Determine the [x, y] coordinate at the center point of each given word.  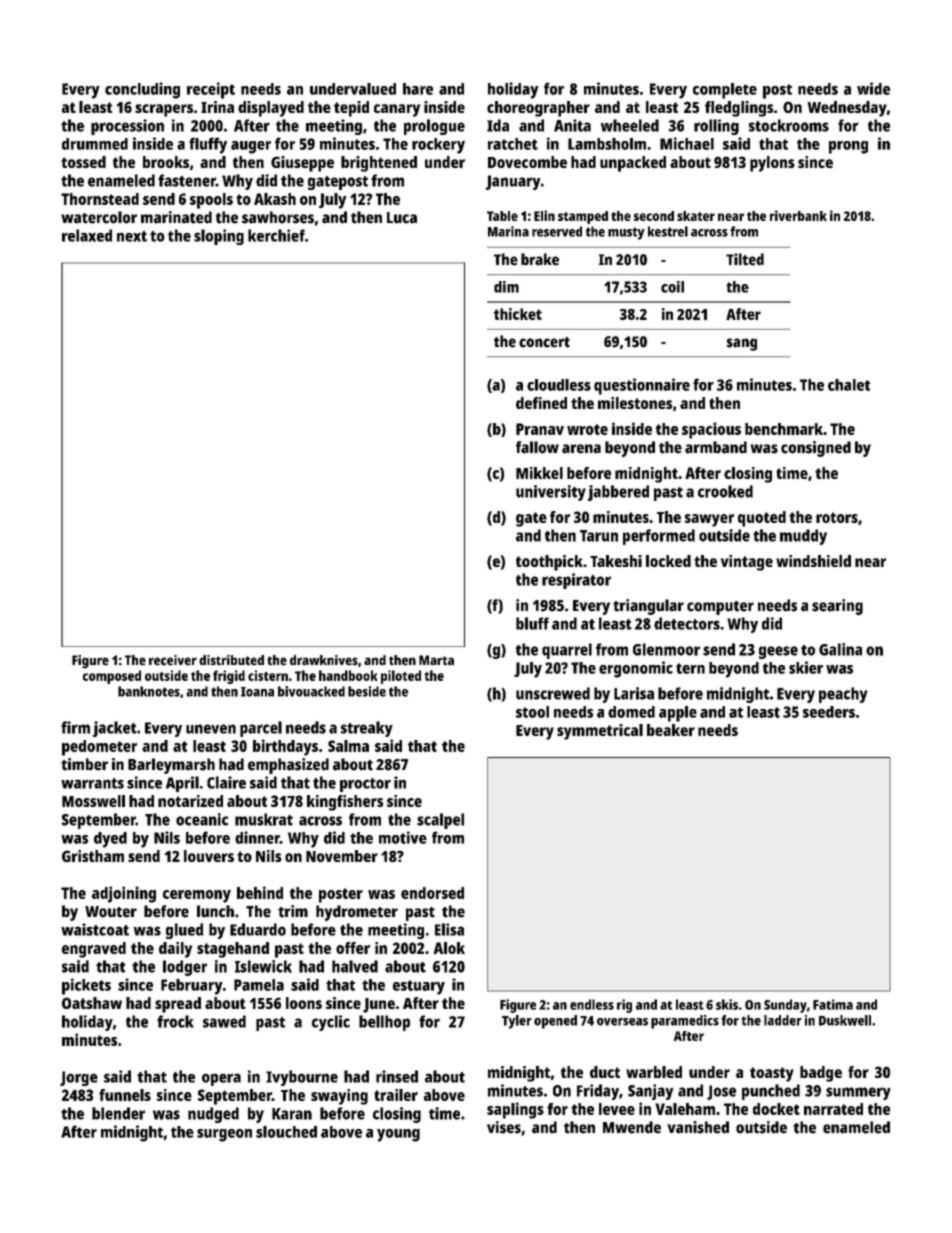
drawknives [324, 660]
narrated [833, 1109]
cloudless [559, 385]
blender [118, 1113]
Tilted [745, 259]
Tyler [517, 1022]
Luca [402, 218]
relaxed [87, 235]
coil [672, 287]
